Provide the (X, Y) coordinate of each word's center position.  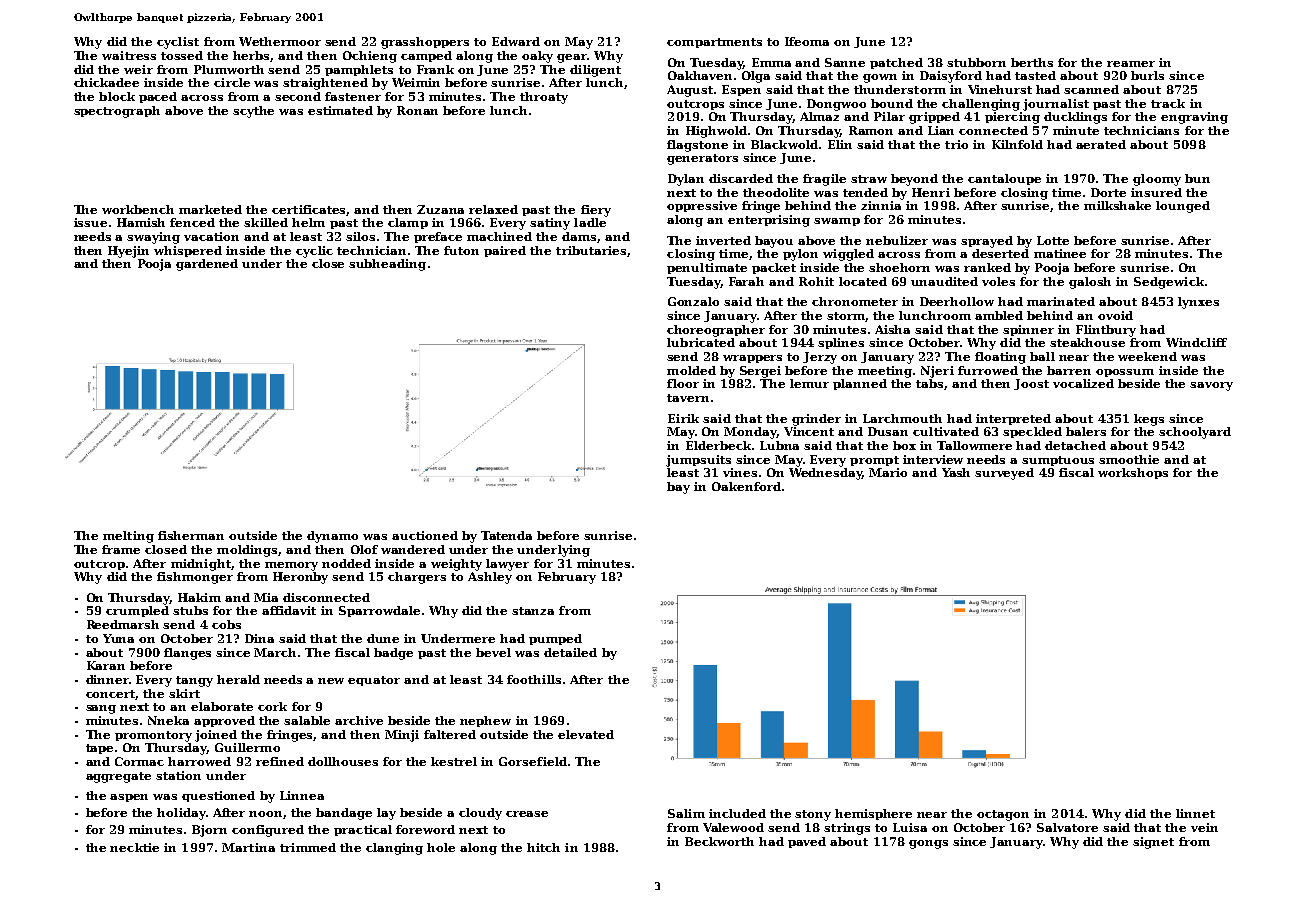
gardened (207, 265)
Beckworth (719, 841)
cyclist (178, 43)
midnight (201, 565)
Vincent (809, 431)
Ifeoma (807, 41)
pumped (555, 639)
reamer (1131, 64)
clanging (394, 849)
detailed (570, 652)
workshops (1133, 473)
